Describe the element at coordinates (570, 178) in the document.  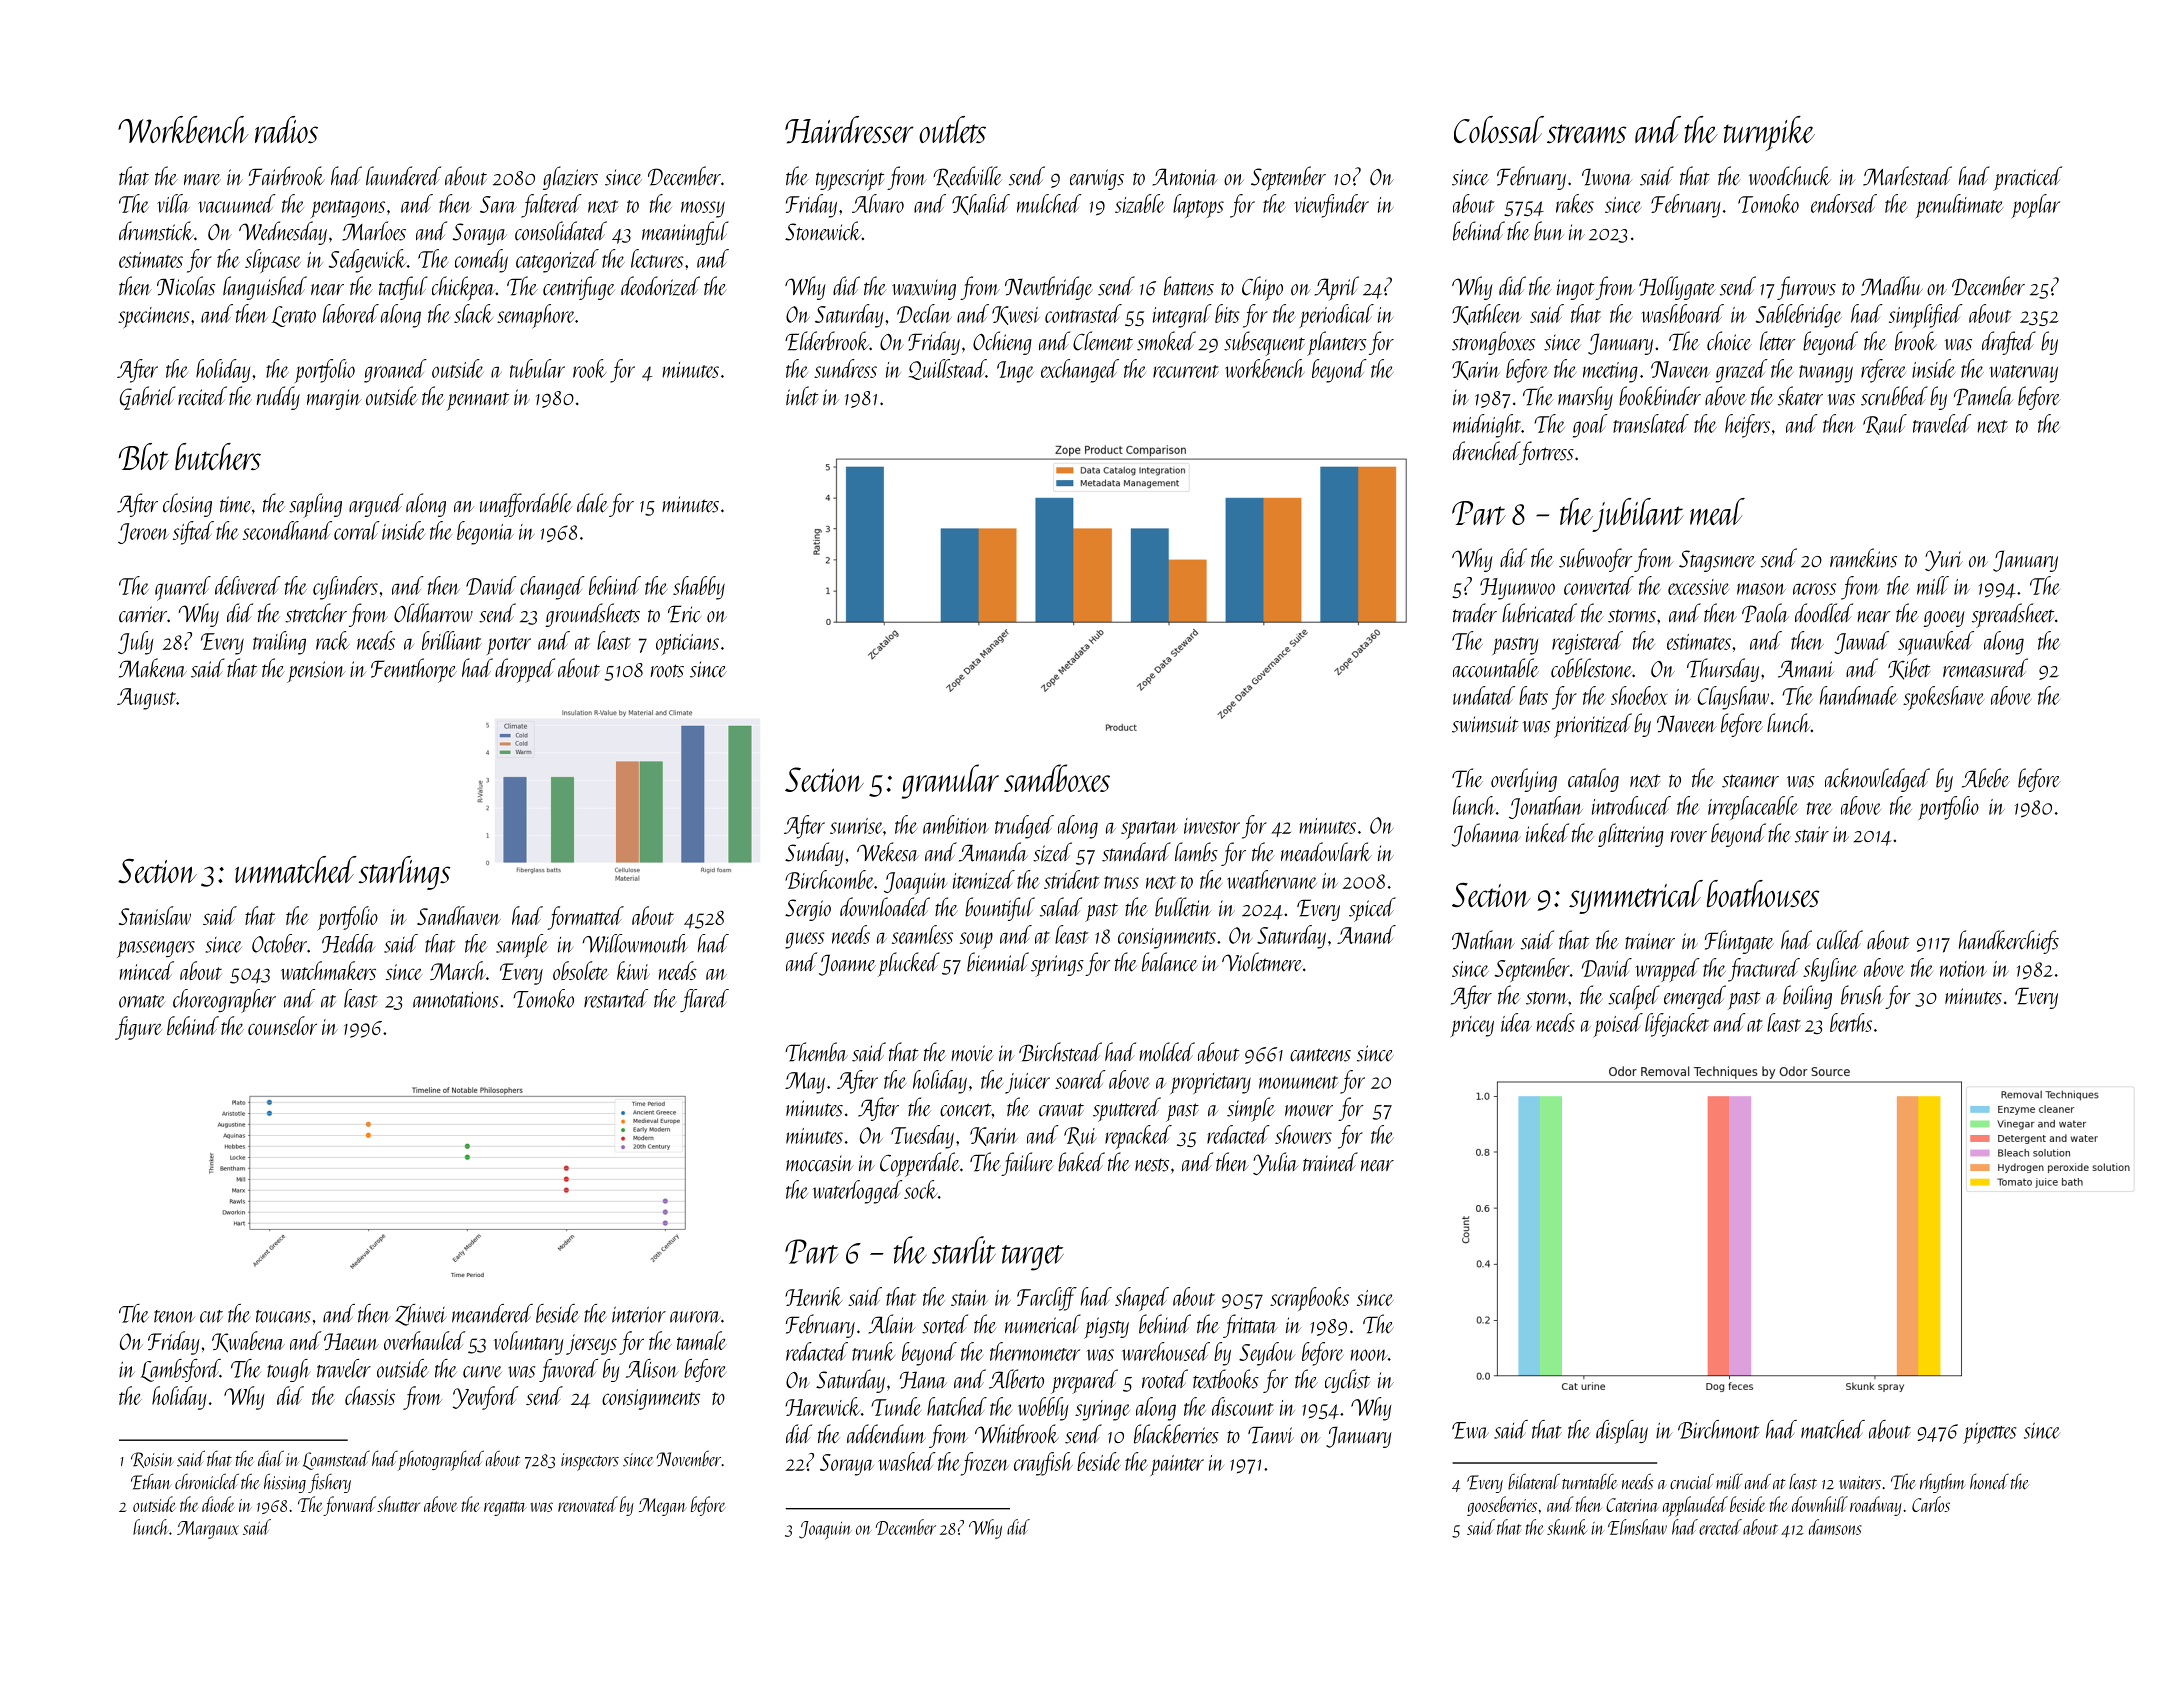
I see `glaziers` at that location.
